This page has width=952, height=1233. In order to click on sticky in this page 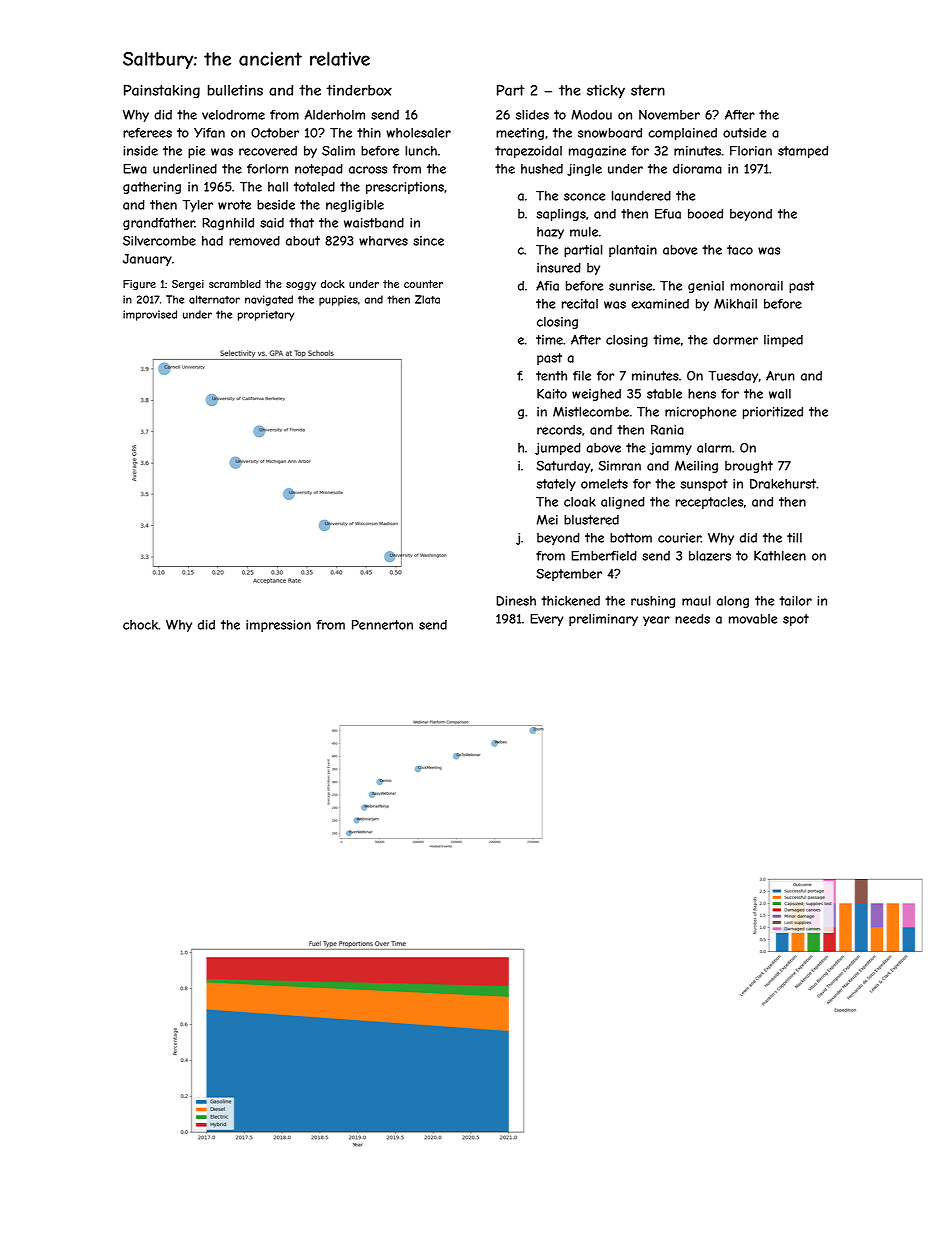, I will do `click(606, 92)`.
